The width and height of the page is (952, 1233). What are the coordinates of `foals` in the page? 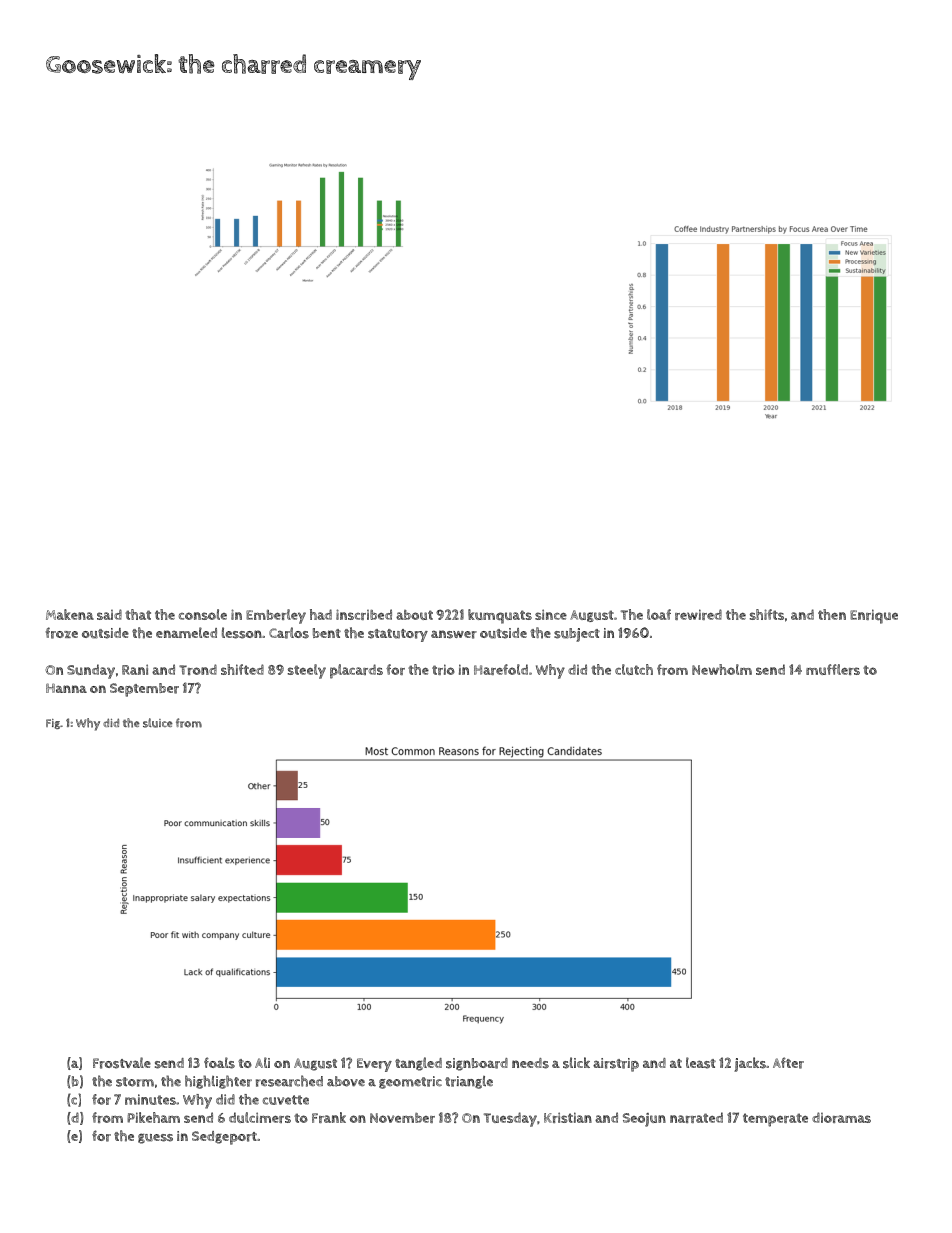 It's located at (219, 1063).
